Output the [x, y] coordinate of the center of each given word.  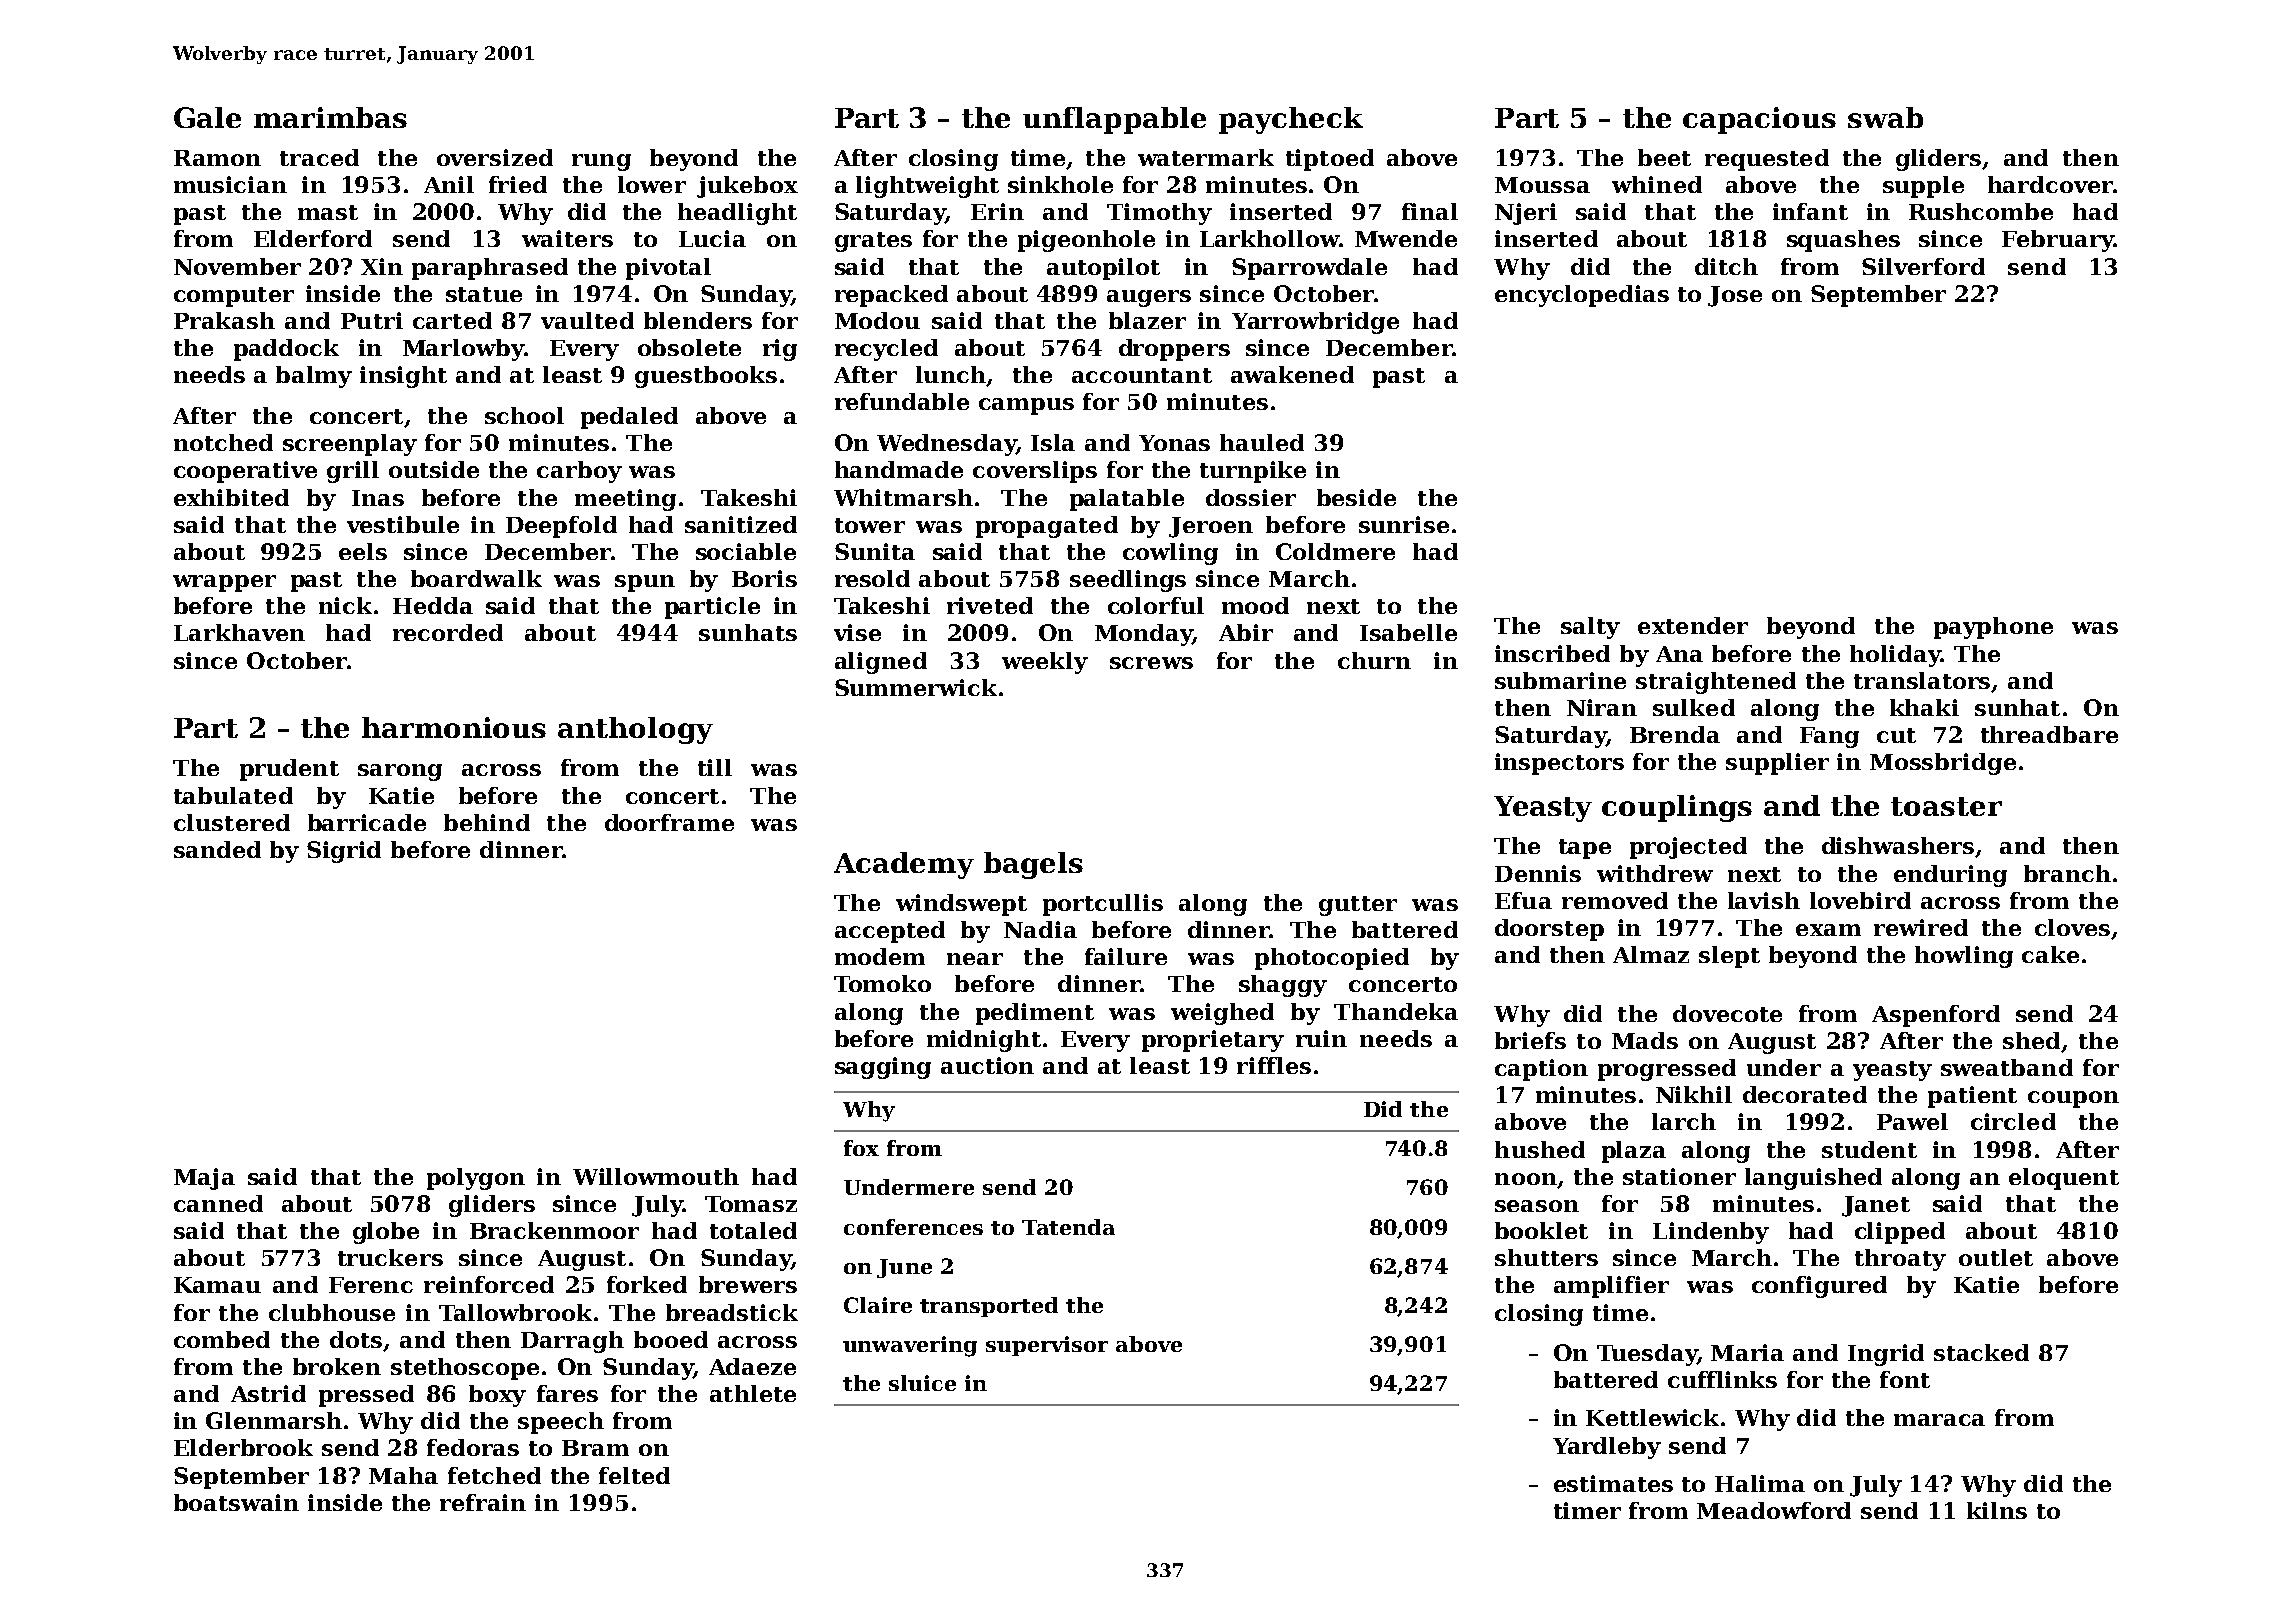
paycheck [1291, 120]
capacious [1759, 120]
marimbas [330, 117]
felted [634, 1475]
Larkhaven [239, 632]
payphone [1993, 628]
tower [870, 525]
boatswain [236, 1502]
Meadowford [1774, 1510]
